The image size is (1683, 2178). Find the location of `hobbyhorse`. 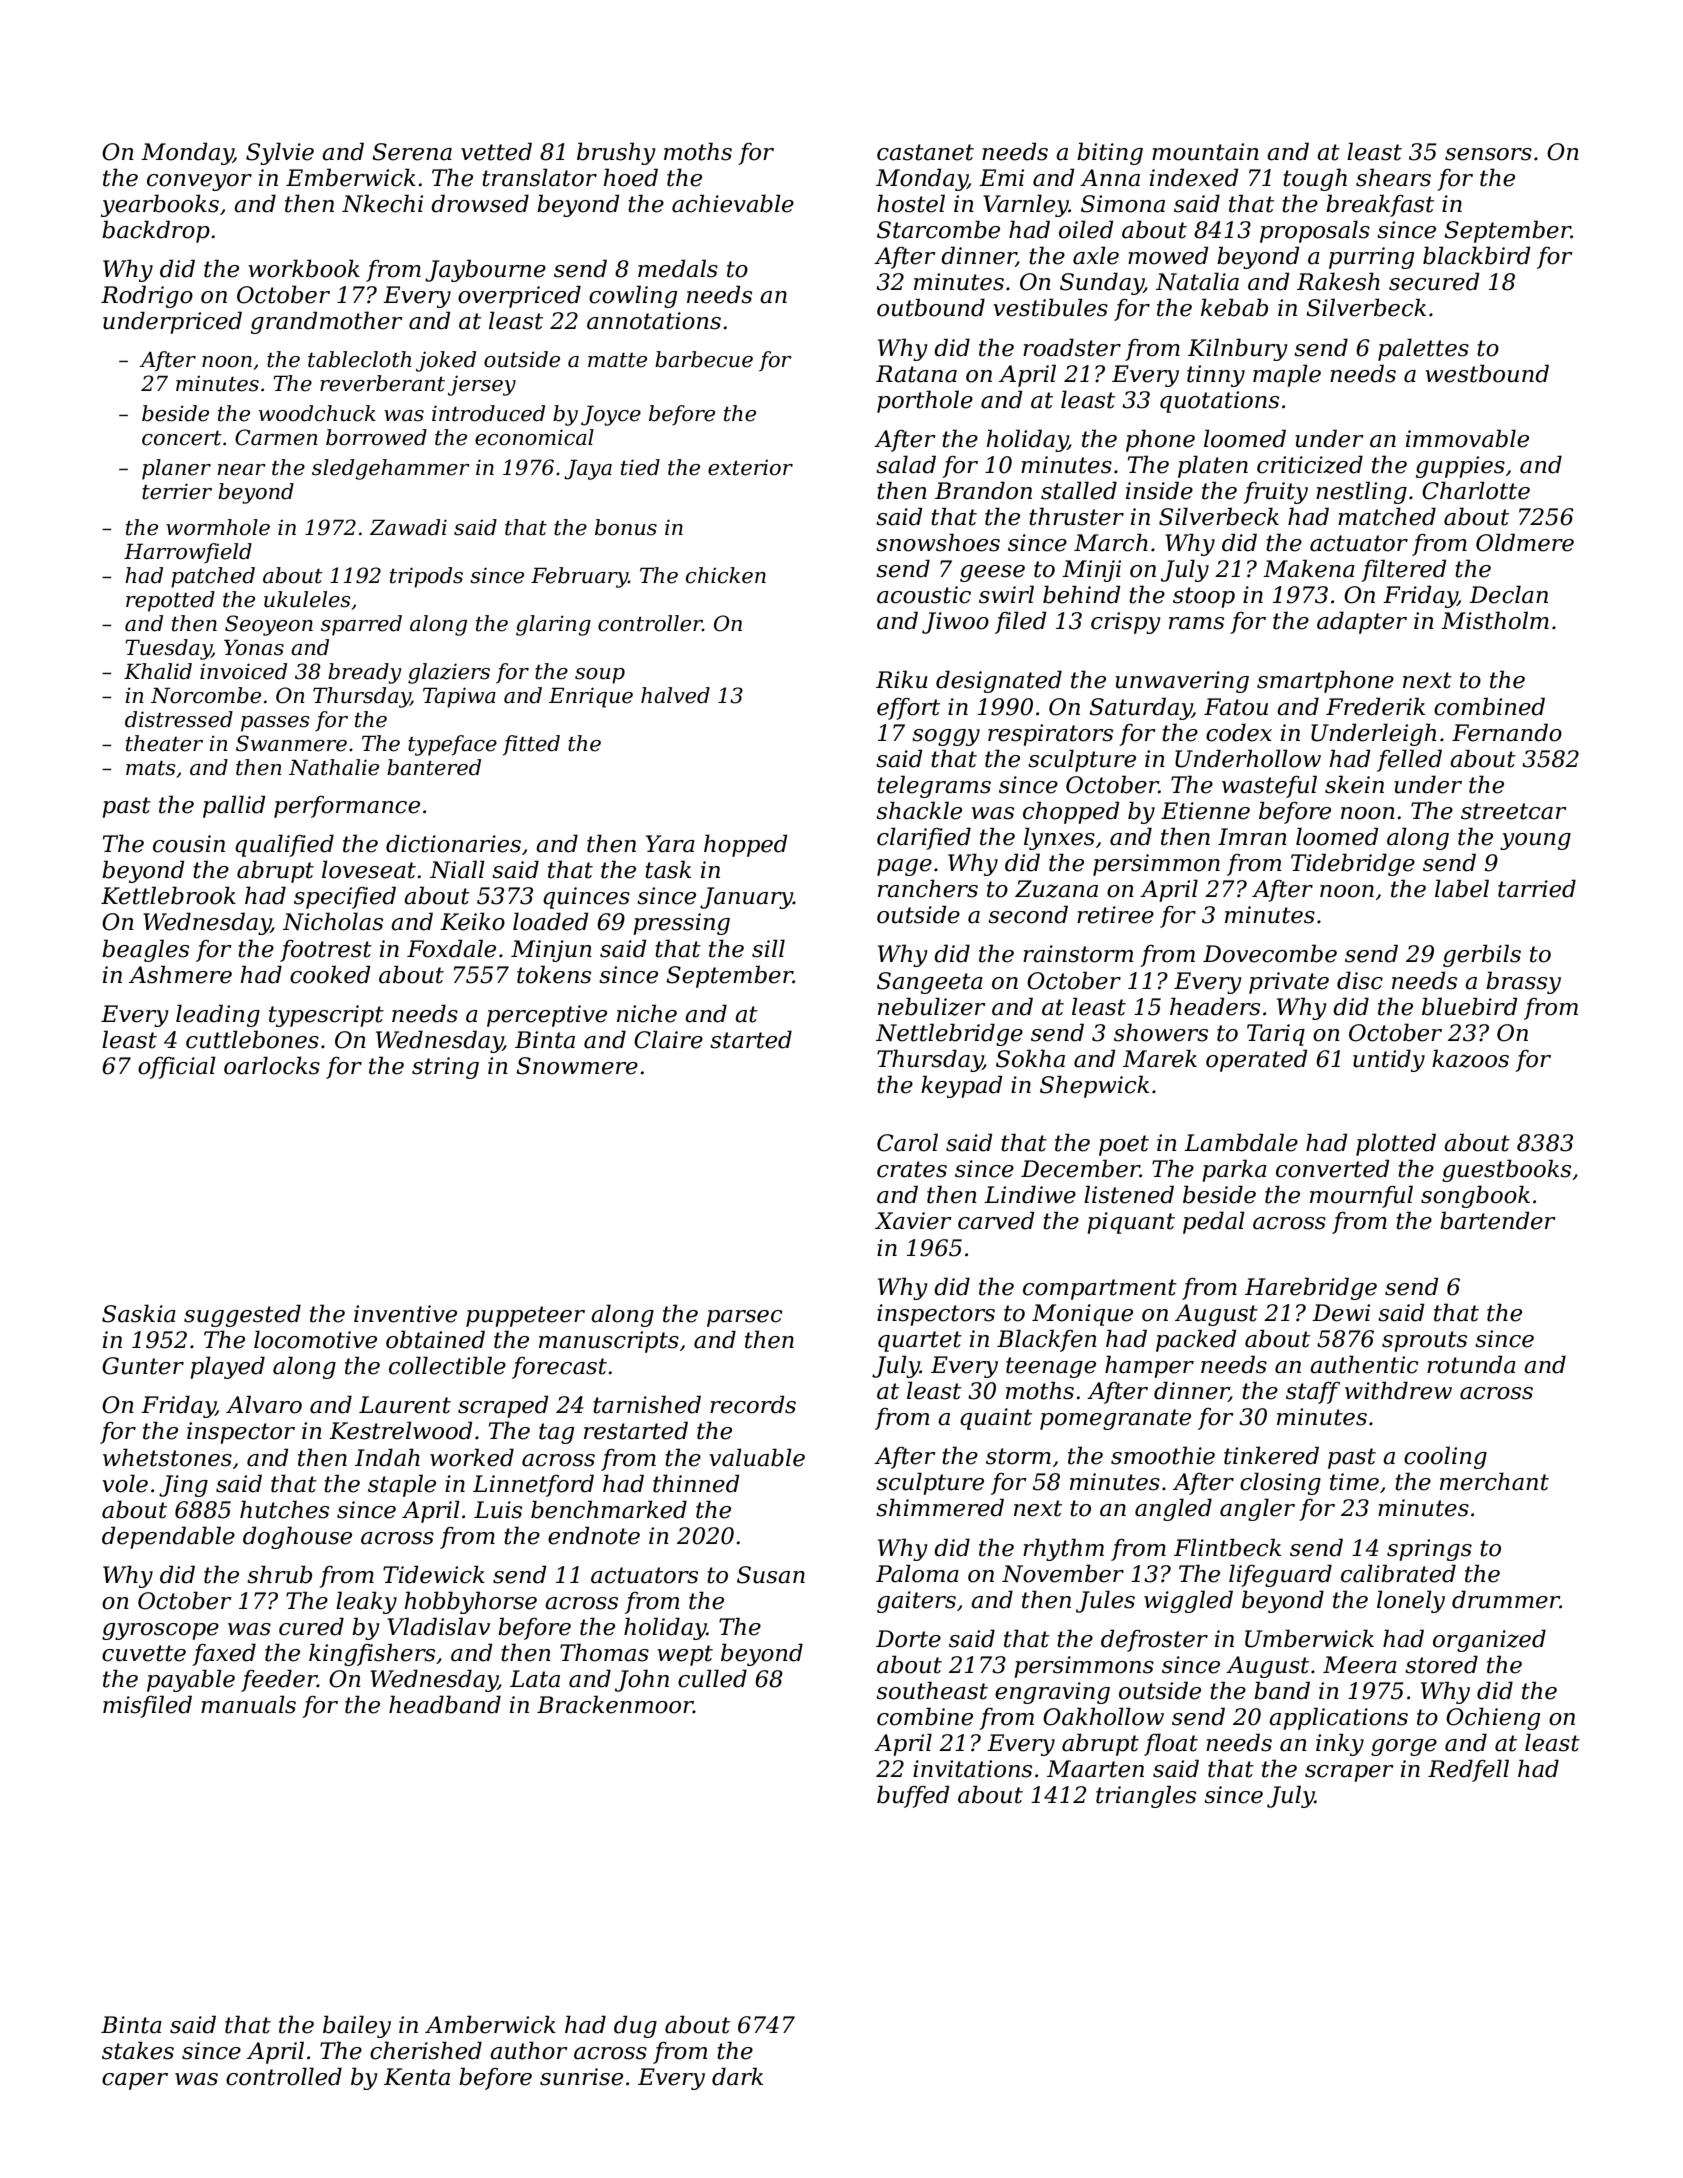

hobbyhorse is located at coordinates (471, 1602).
